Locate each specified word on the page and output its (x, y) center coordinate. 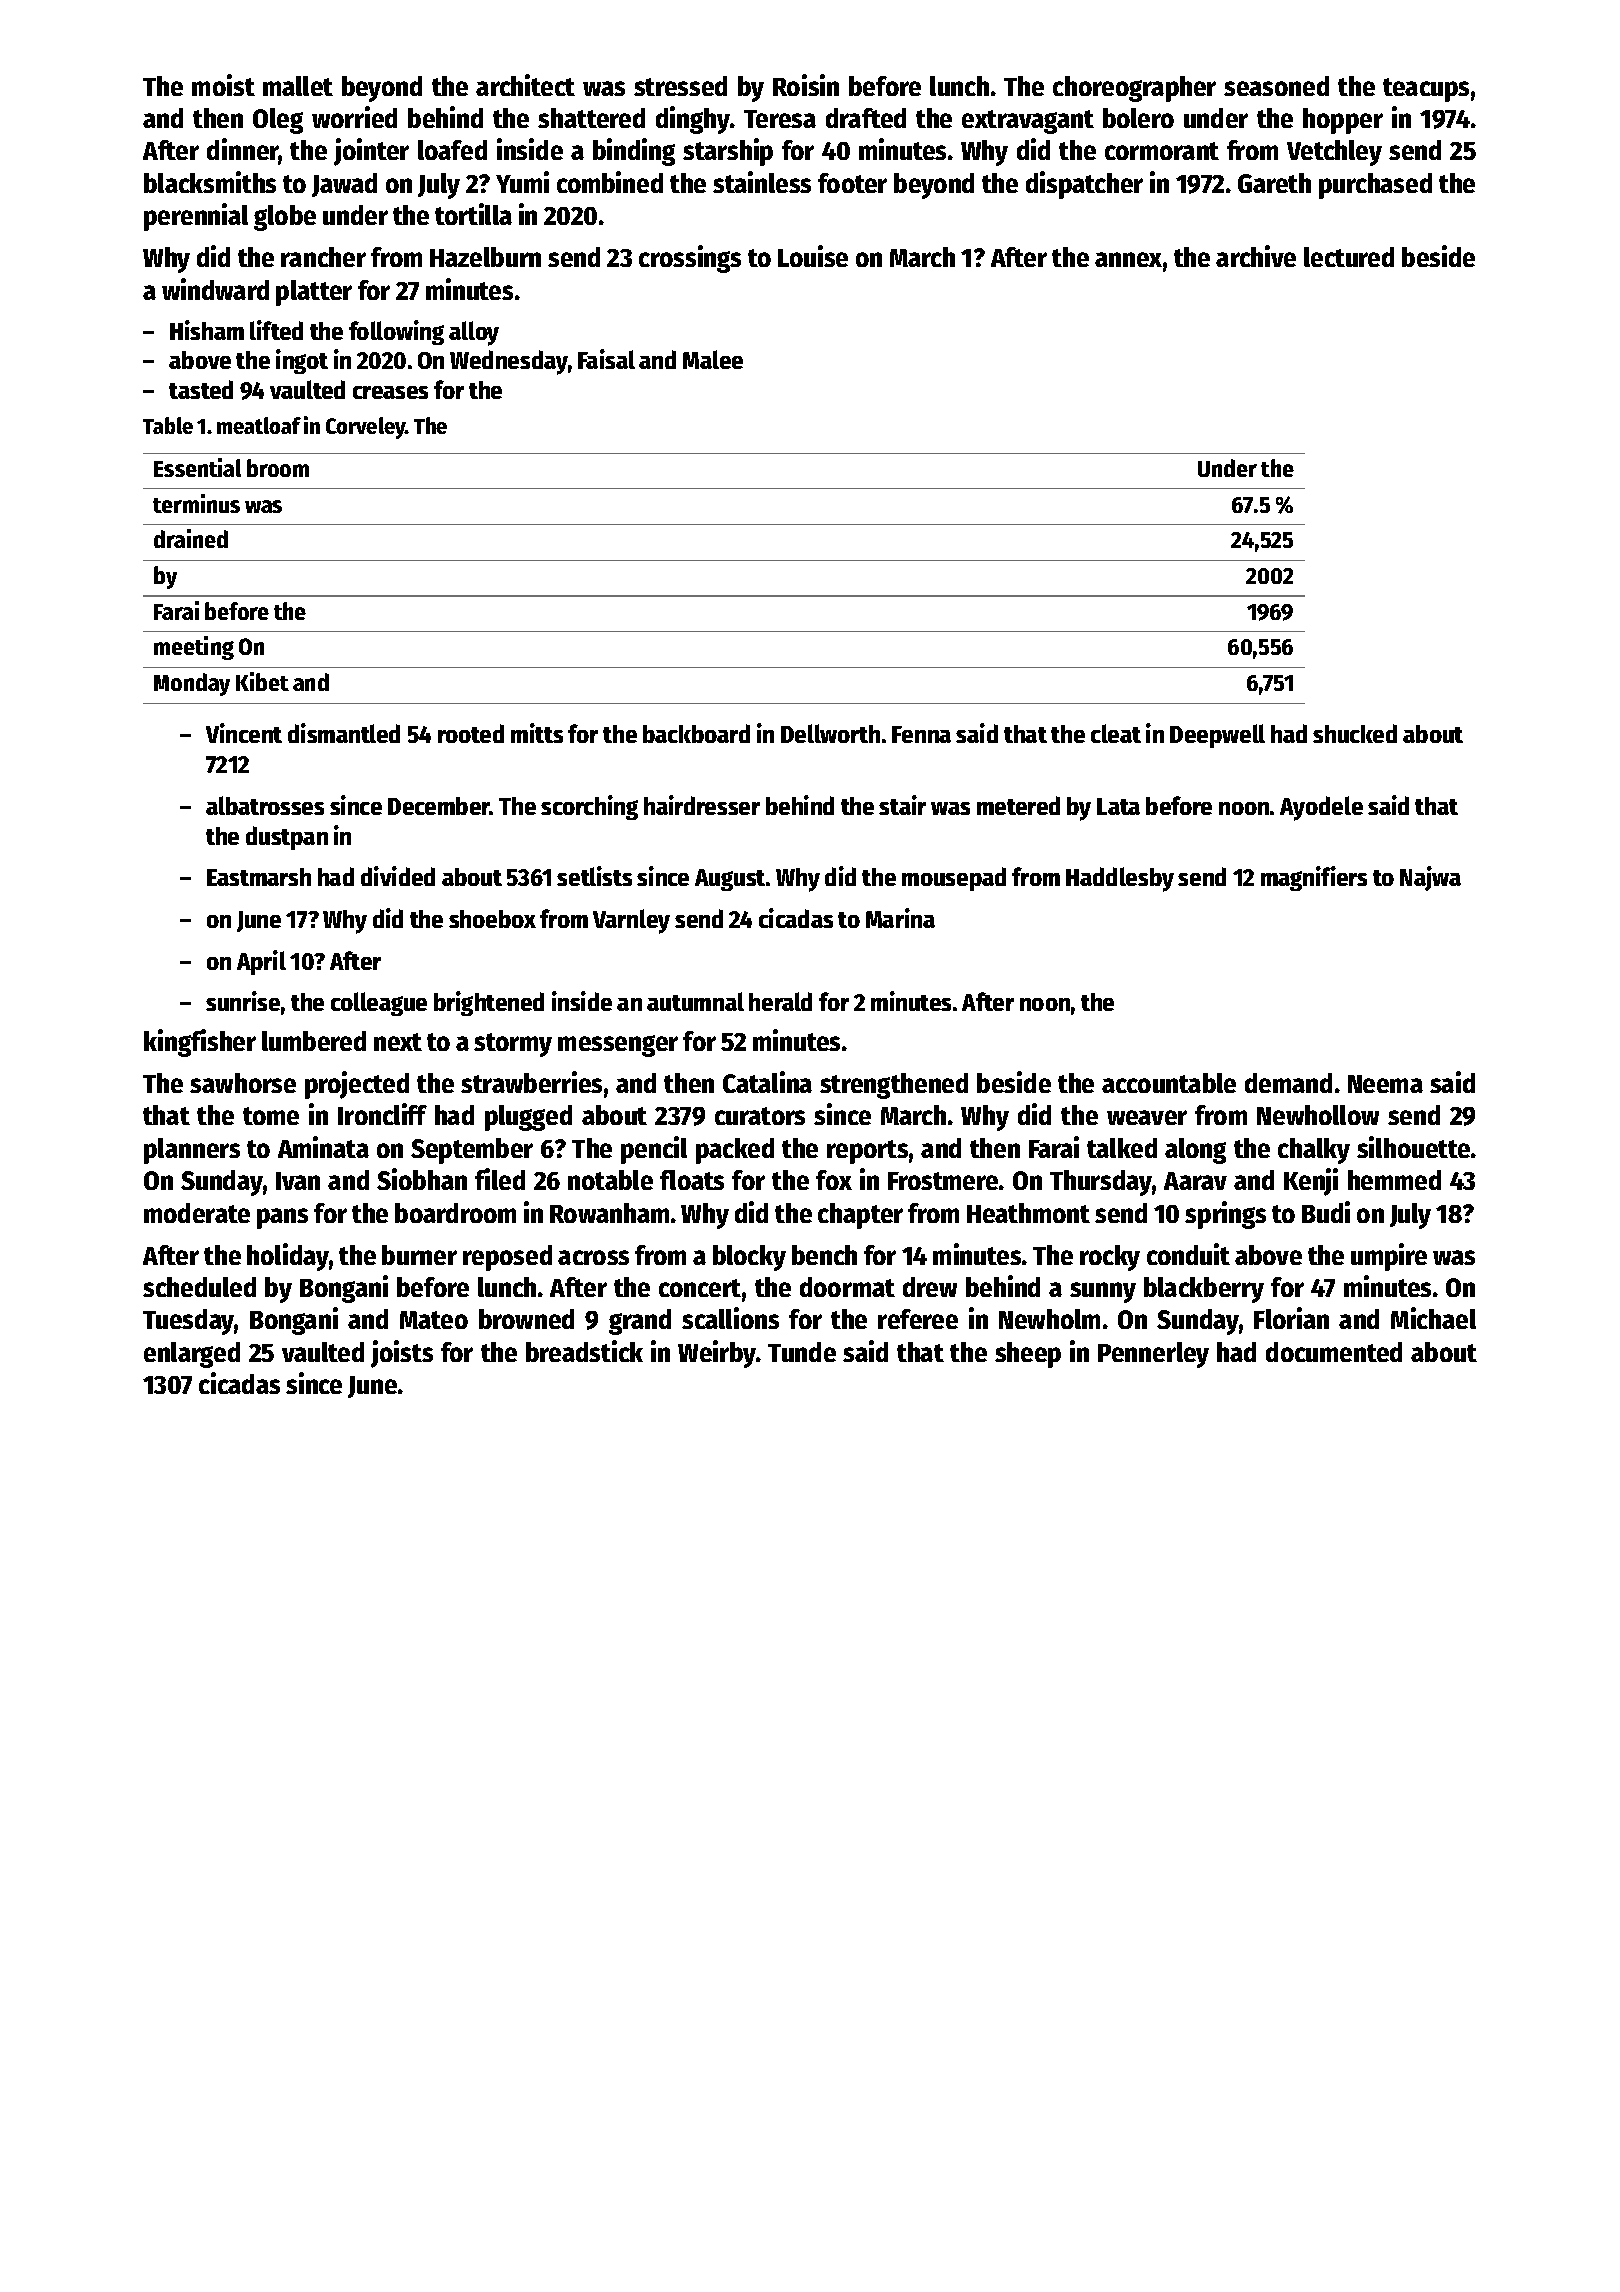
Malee (713, 359)
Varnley (631, 921)
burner (419, 1255)
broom (278, 468)
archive (1256, 256)
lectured (1349, 257)
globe (285, 218)
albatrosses (265, 805)
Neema (1385, 1084)
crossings (690, 259)
